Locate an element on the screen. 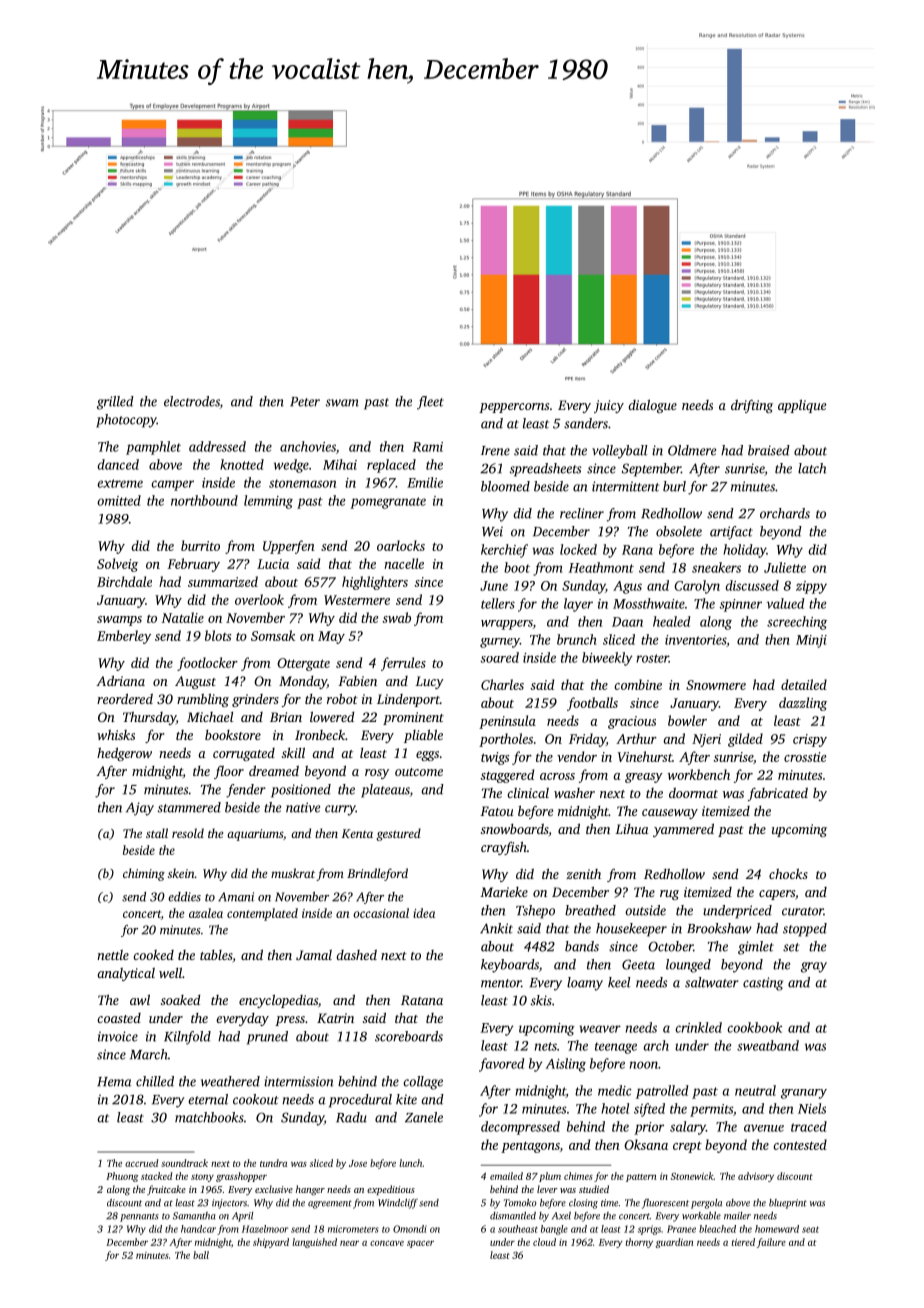 The image size is (924, 1308). combine is located at coordinates (638, 684).
